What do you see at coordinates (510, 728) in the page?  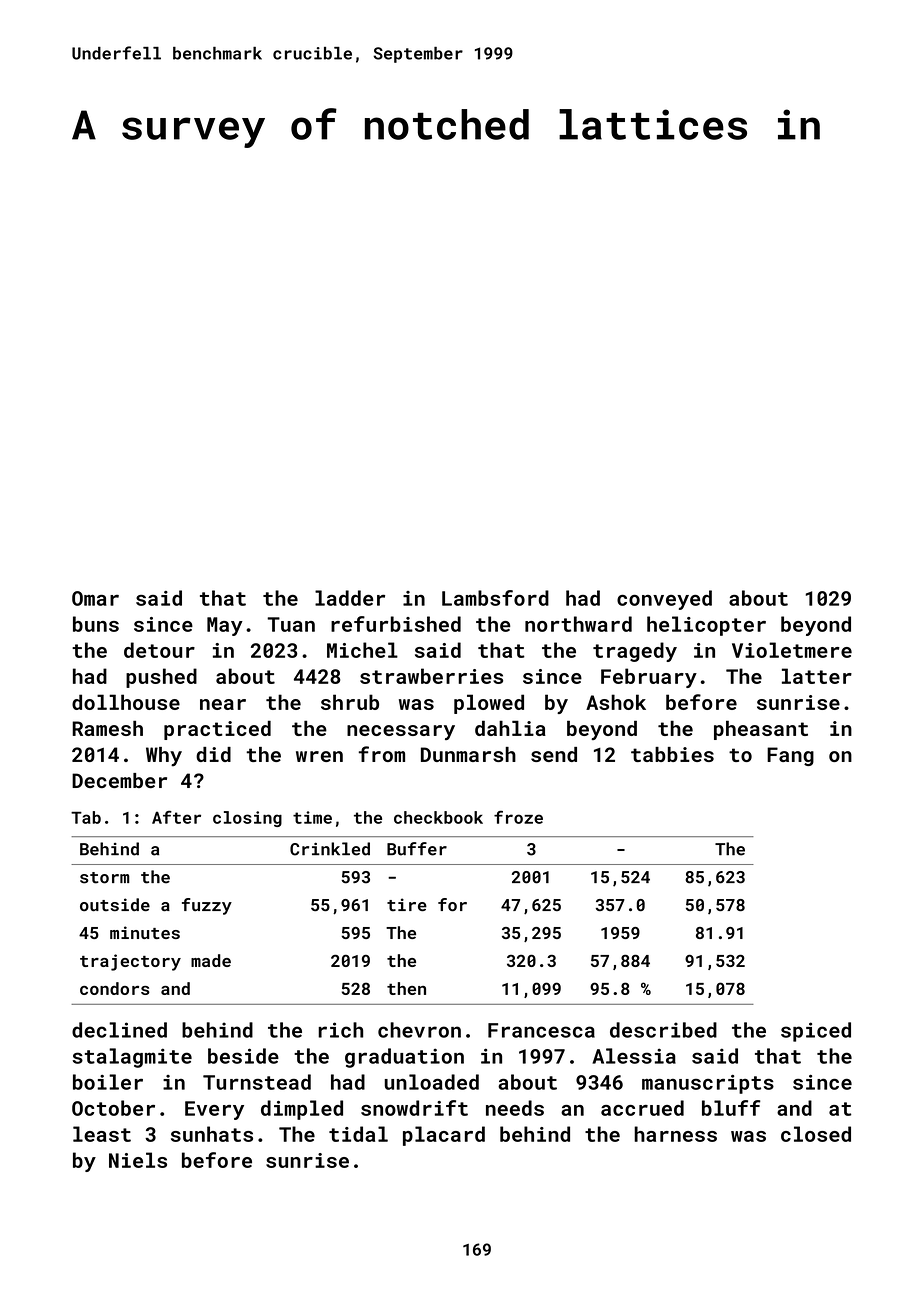 I see `dahlia` at bounding box center [510, 728].
